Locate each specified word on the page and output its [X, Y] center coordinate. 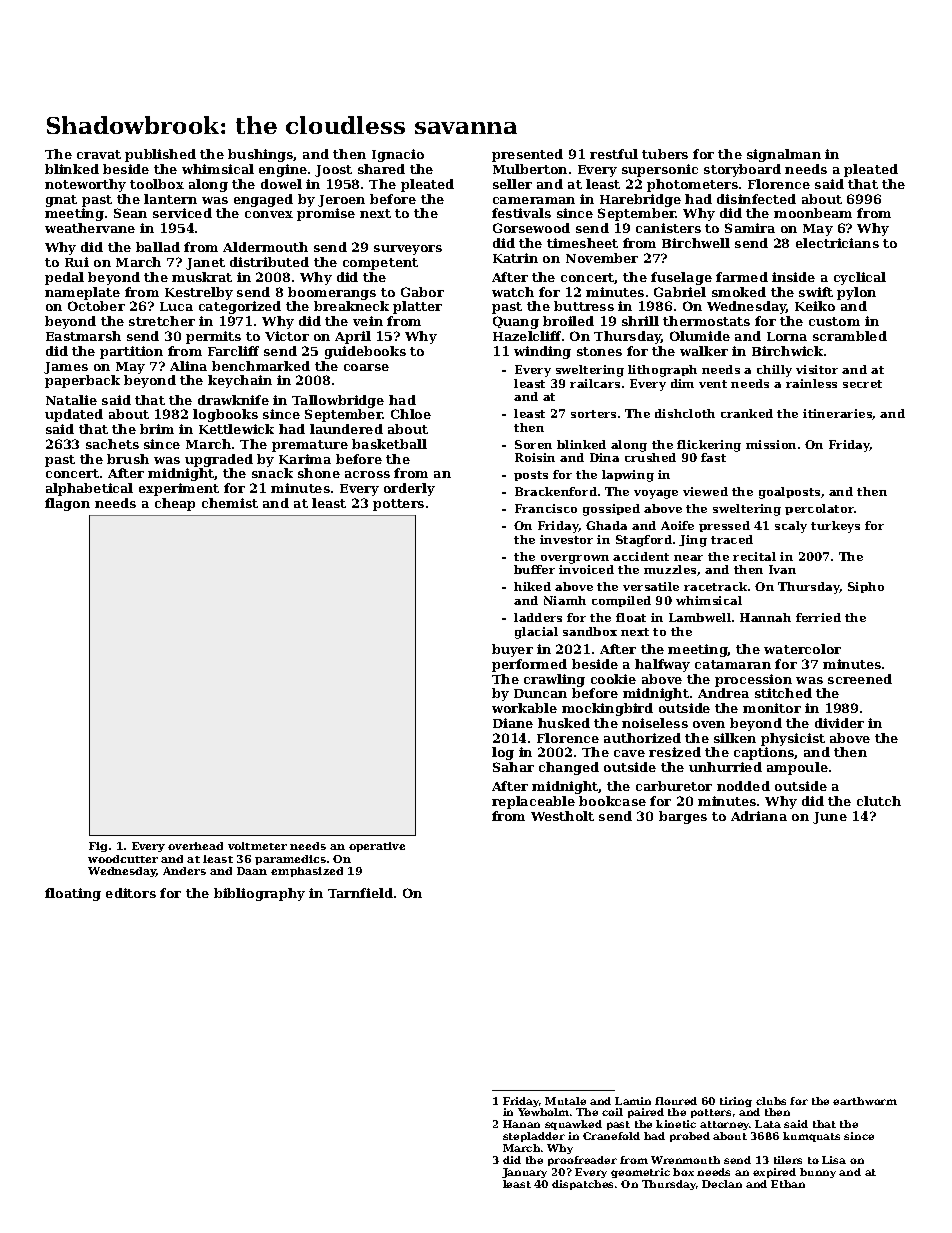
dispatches [582, 1185]
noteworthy [85, 185]
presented [527, 155]
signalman [784, 155]
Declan [722, 1184]
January [524, 1173]
